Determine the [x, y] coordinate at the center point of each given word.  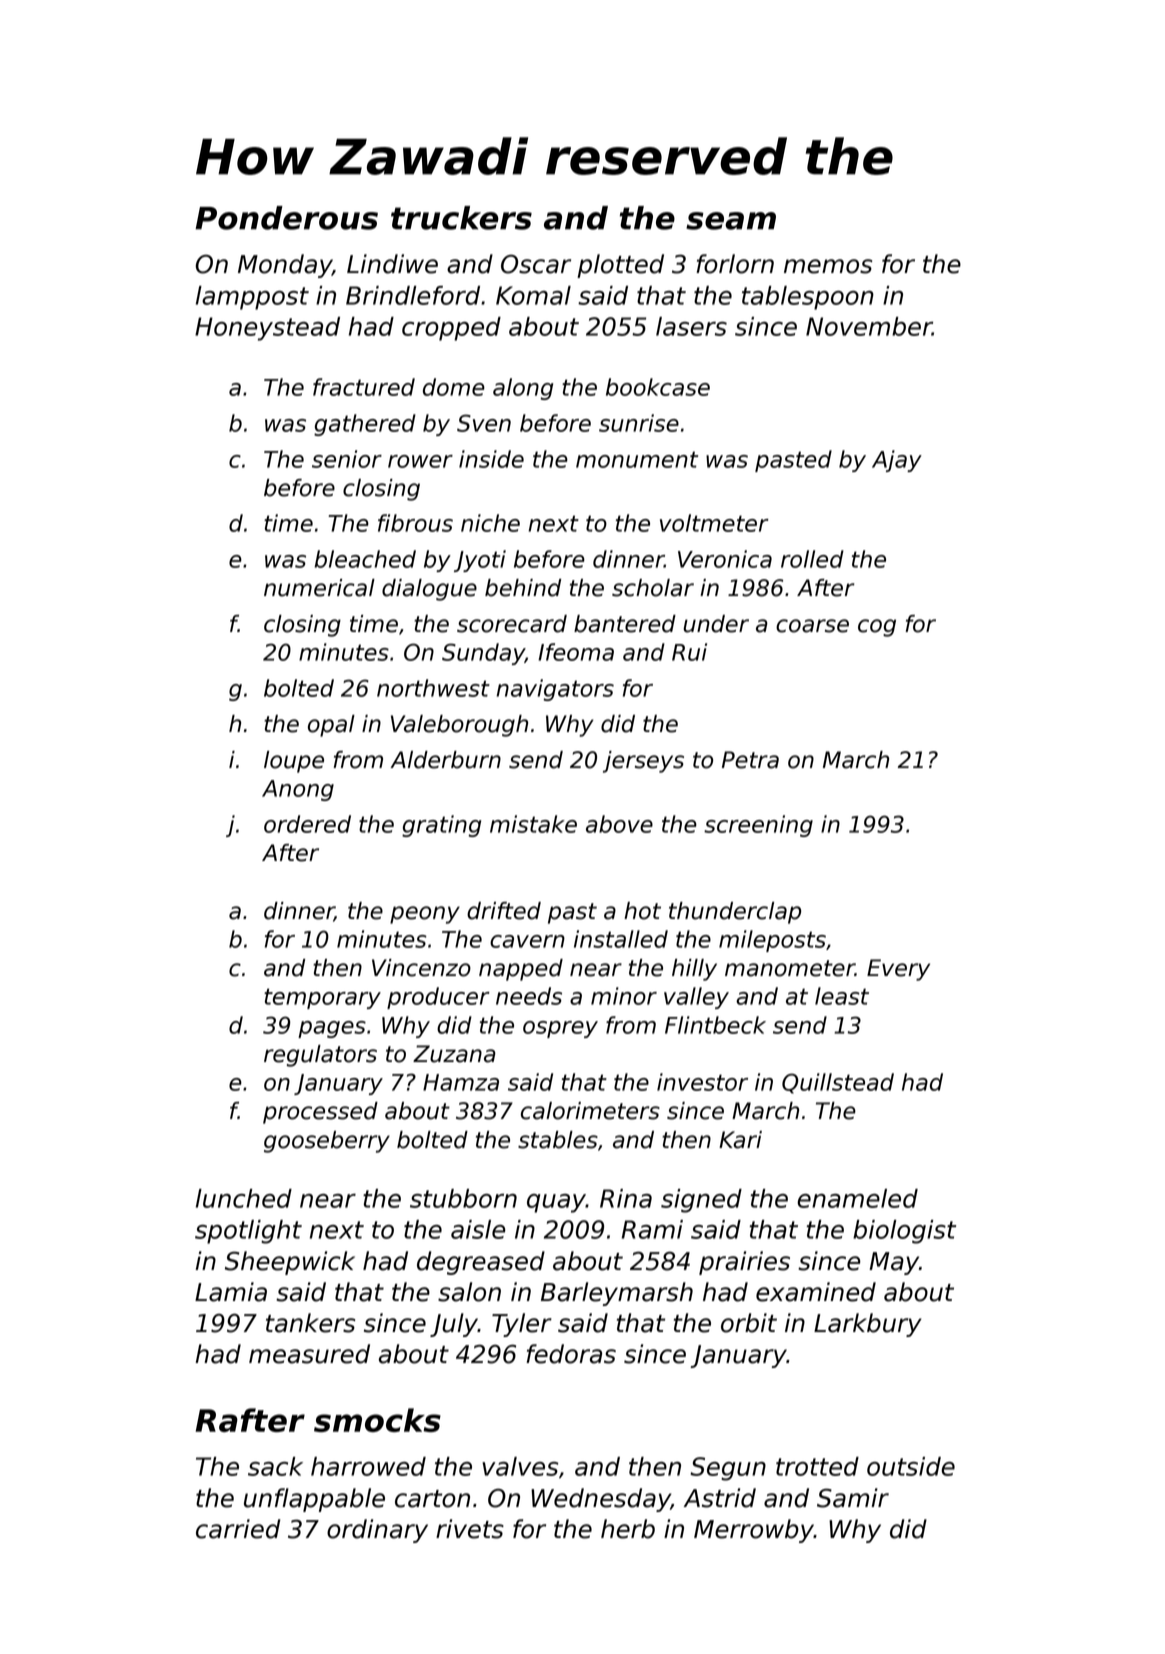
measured [309, 1354]
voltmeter [714, 523]
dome [454, 387]
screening [758, 826]
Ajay [897, 461]
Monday [285, 266]
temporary [322, 998]
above [619, 824]
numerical [319, 588]
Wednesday [601, 1500]
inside [491, 459]
